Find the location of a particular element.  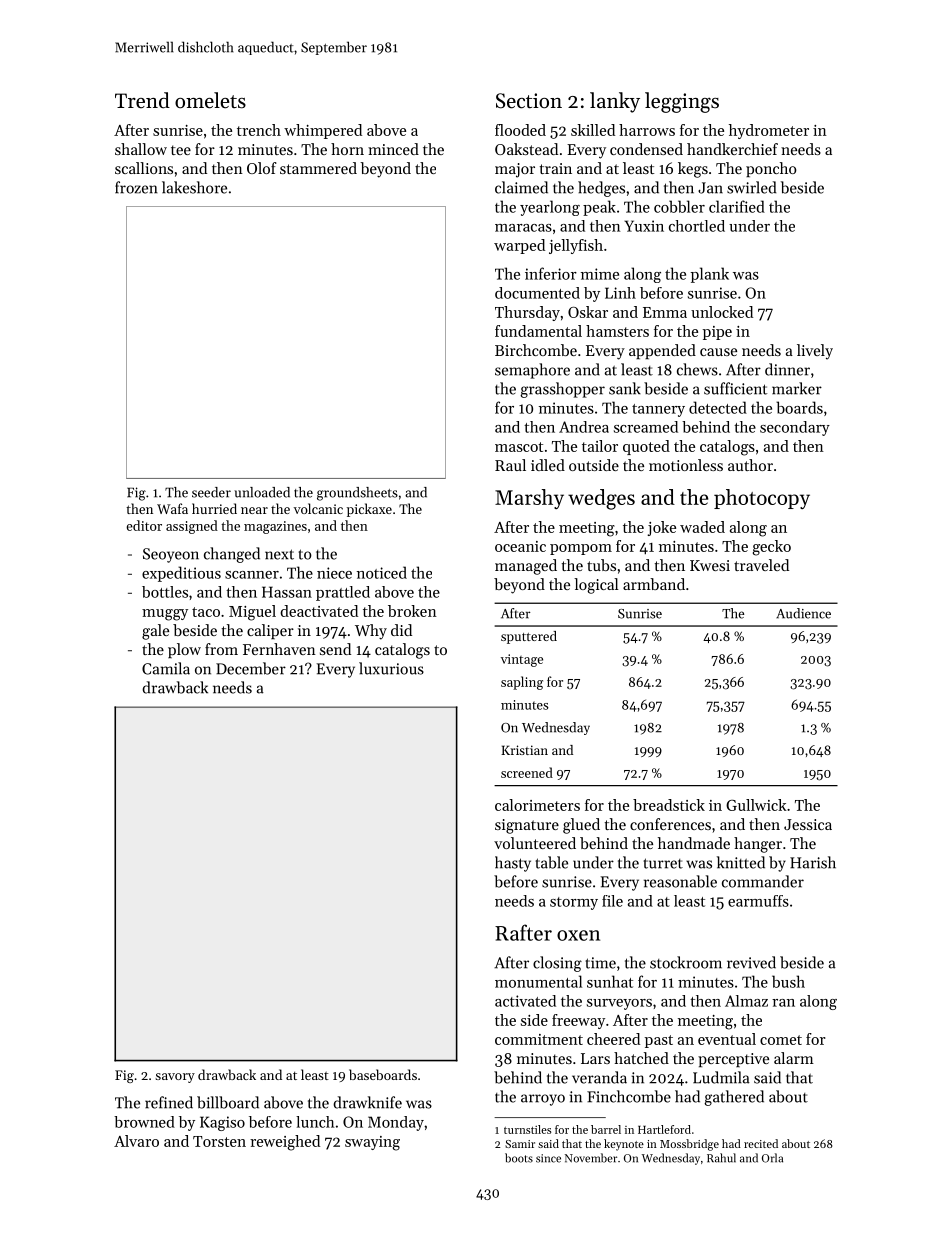

unloaded is located at coordinates (262, 492).
